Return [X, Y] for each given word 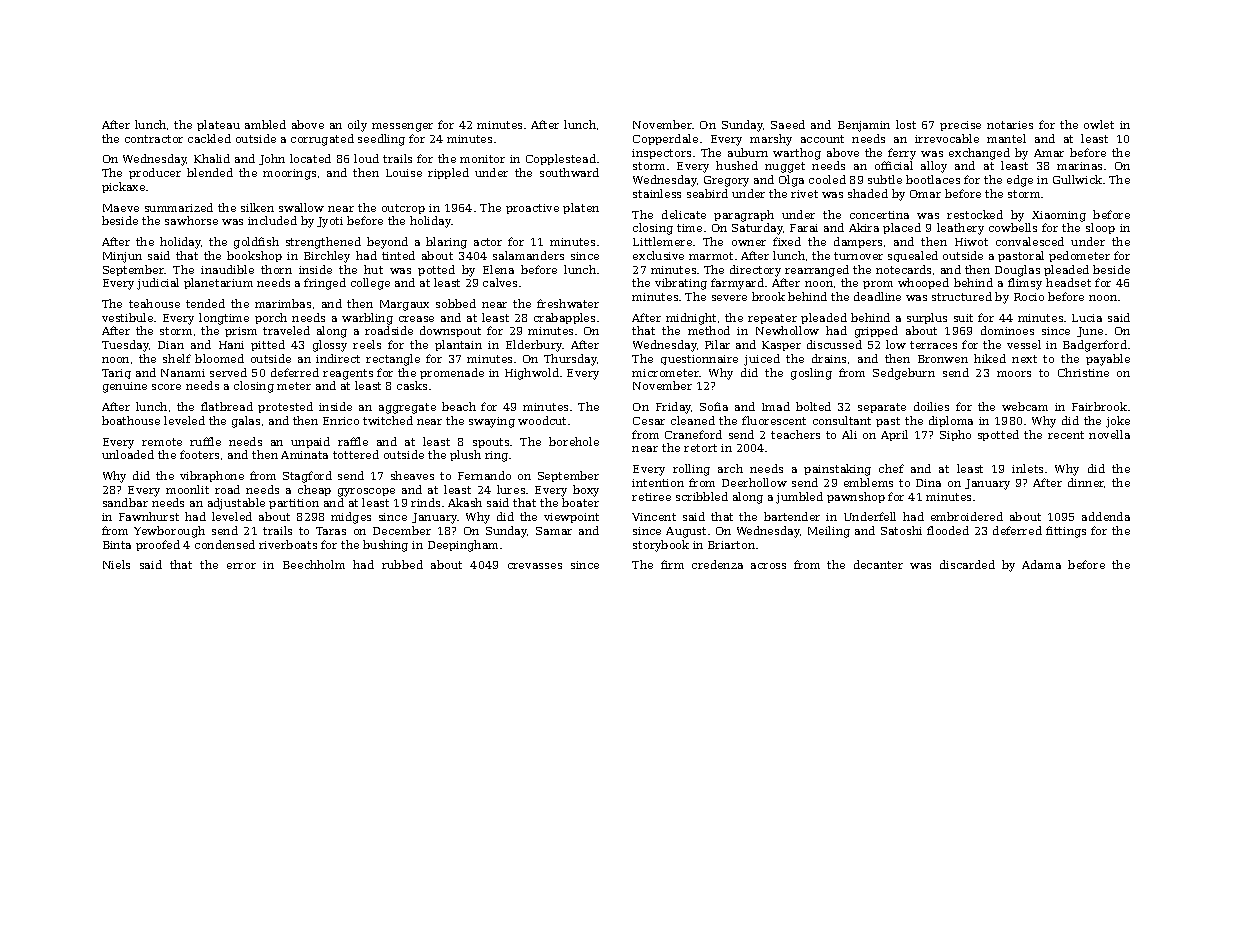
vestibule [127, 317]
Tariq [116, 374]
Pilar [717, 344]
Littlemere [662, 241]
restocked [975, 214]
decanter [878, 564]
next [1024, 359]
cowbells [1013, 227]
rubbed [402, 564]
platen [581, 208]
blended [210, 172]
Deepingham [463, 546]
